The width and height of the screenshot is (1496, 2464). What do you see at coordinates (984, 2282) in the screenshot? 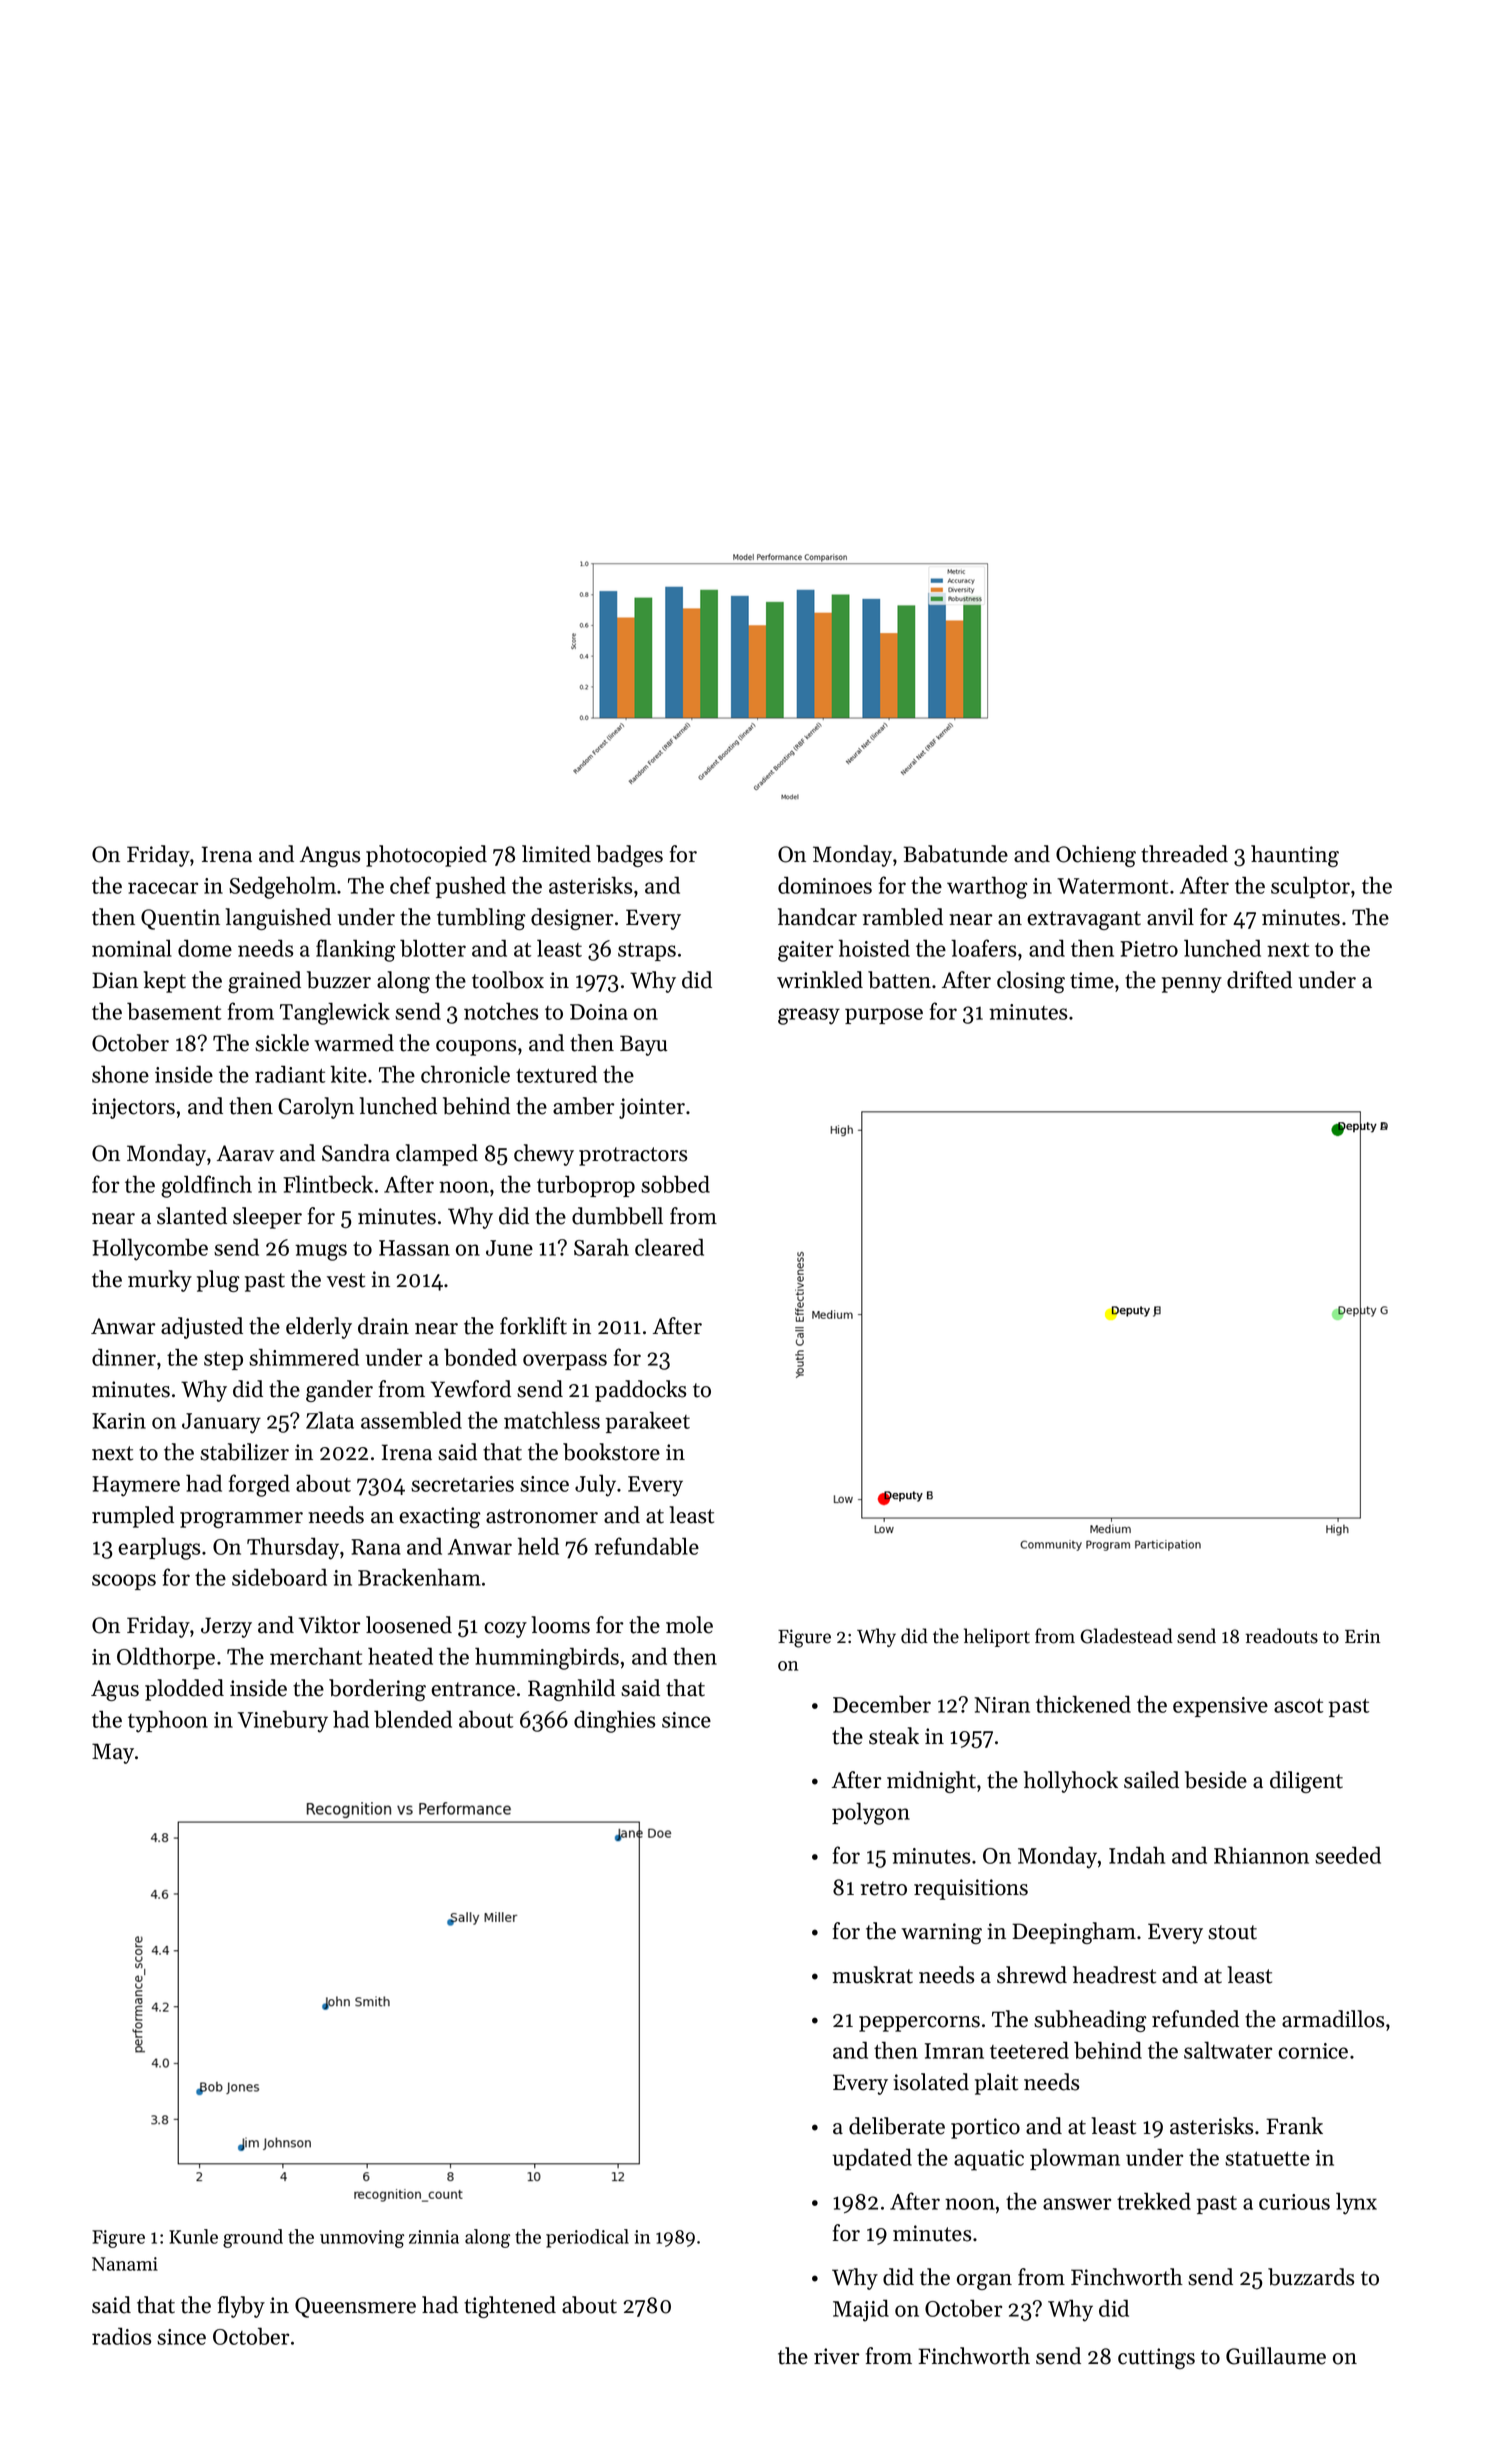
I see `organ` at bounding box center [984, 2282].
